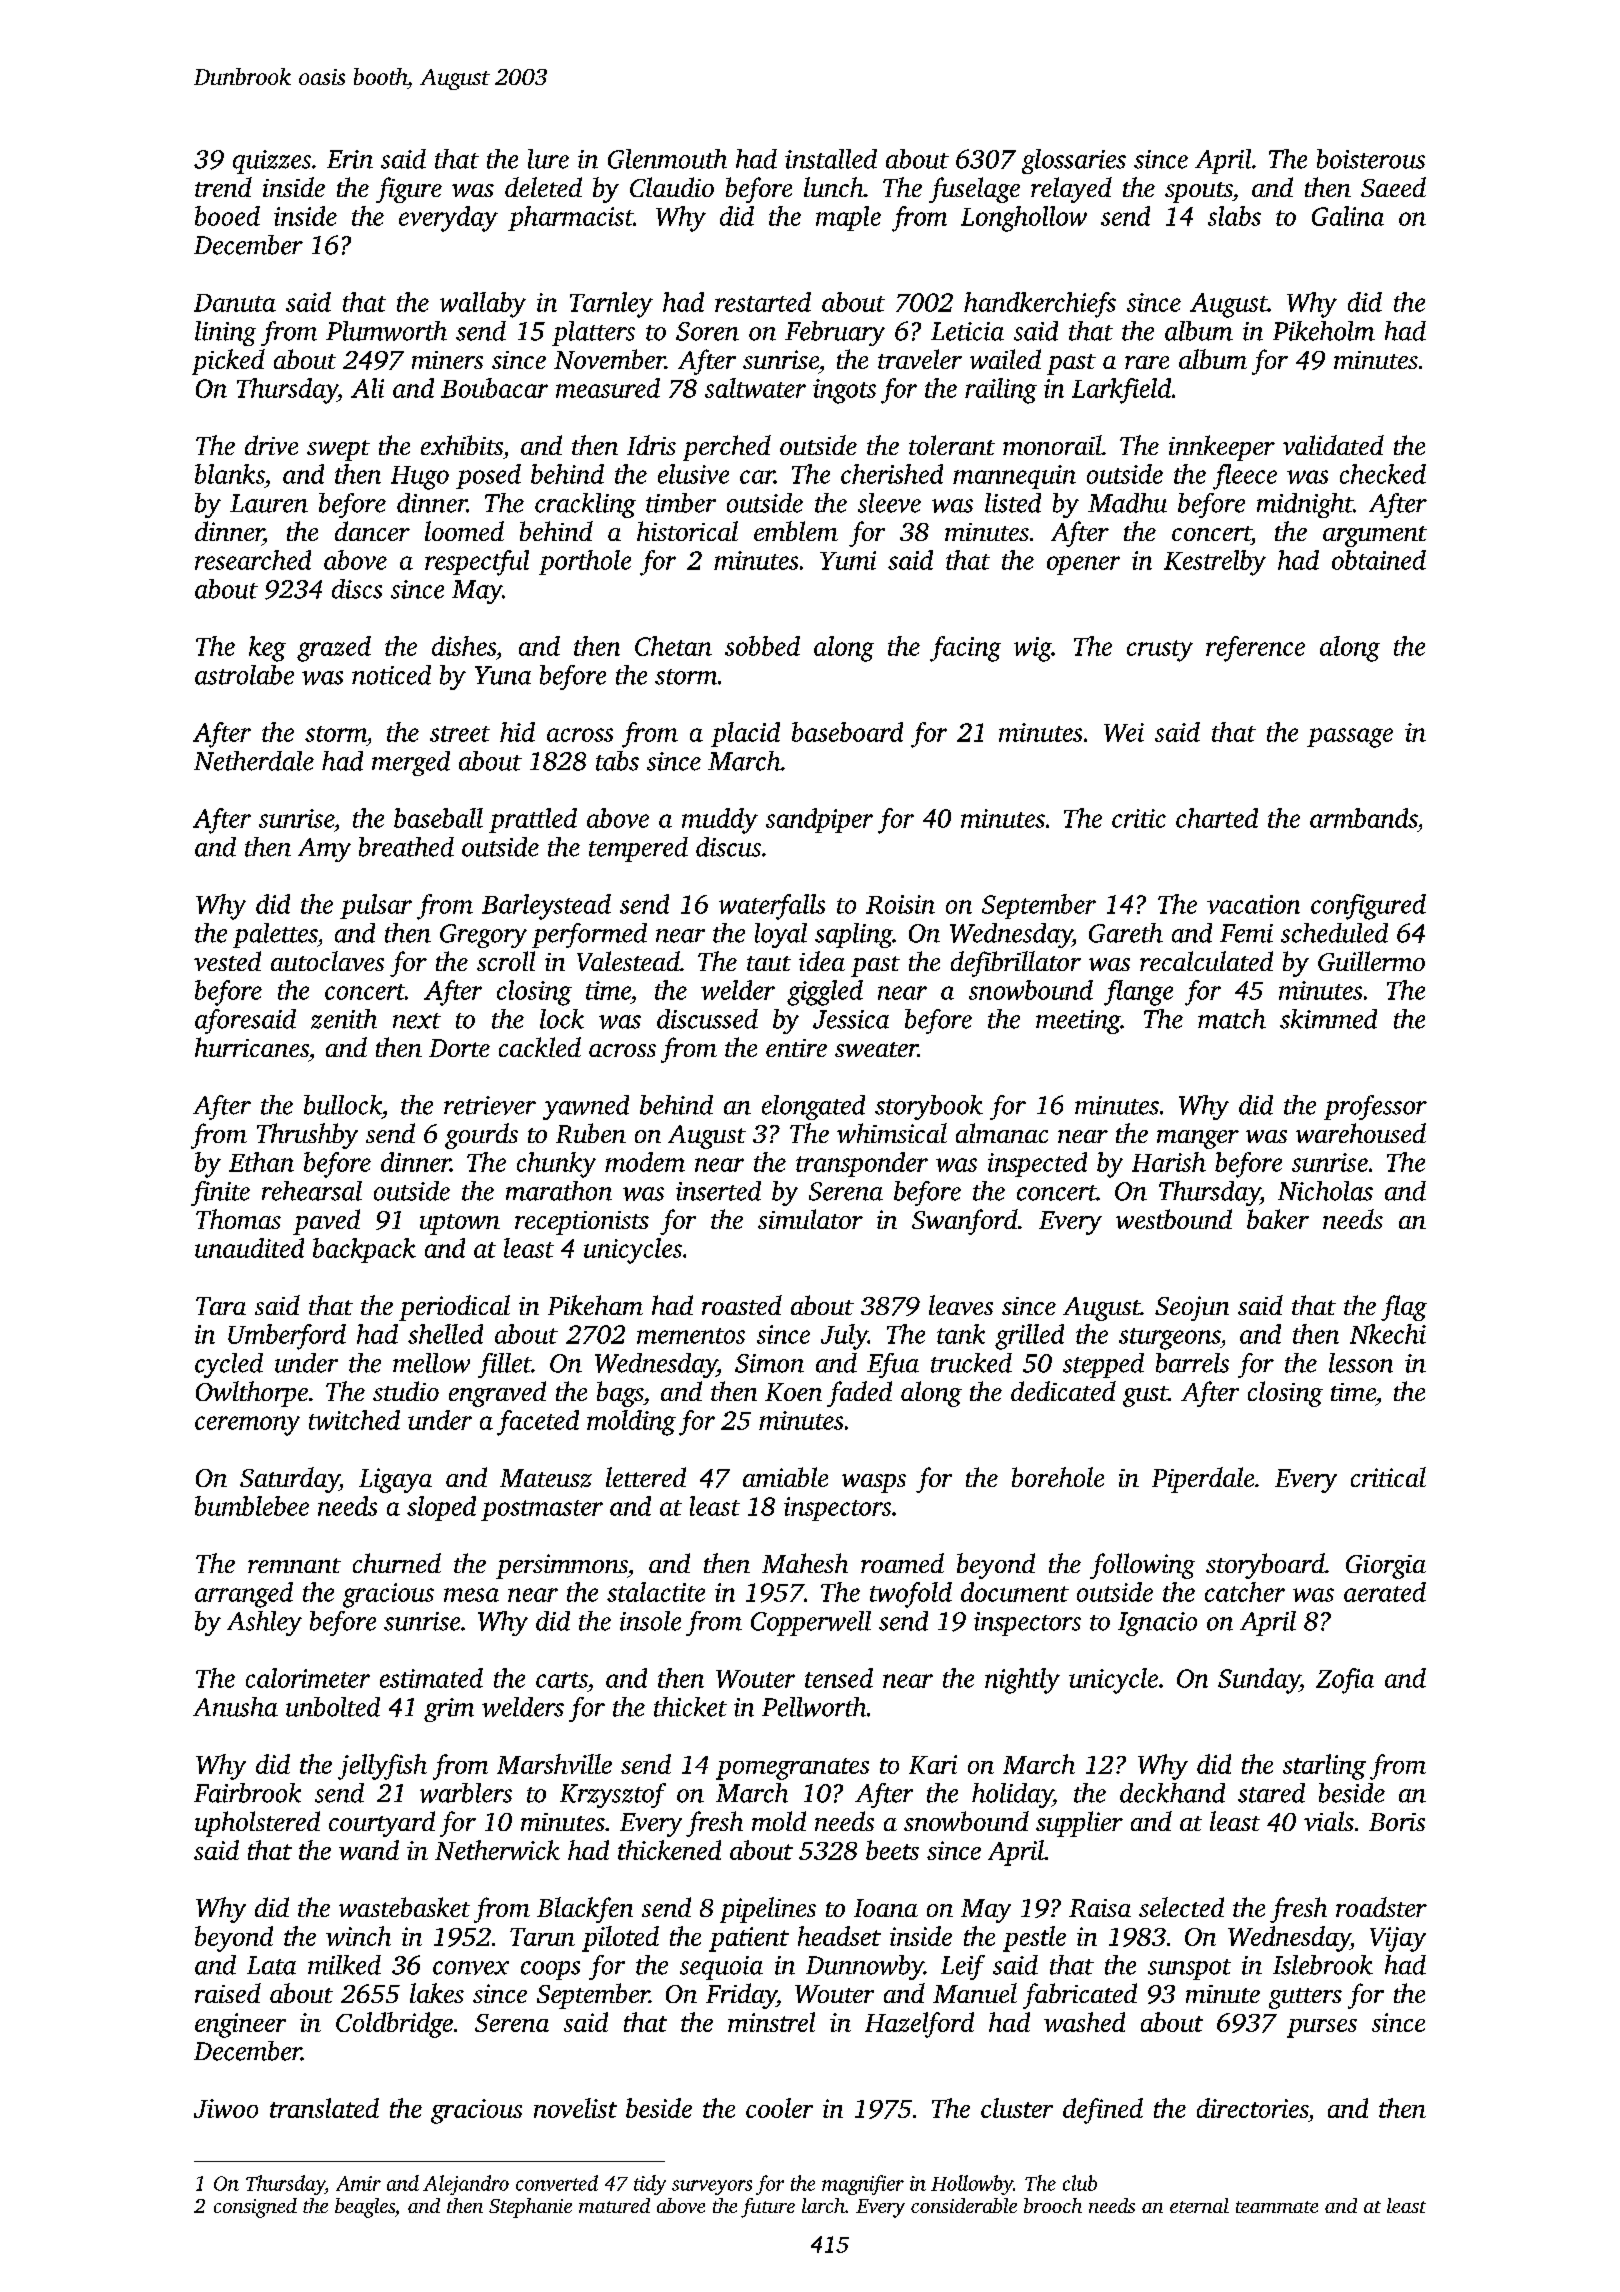  I want to click on fleece, so click(1245, 477).
